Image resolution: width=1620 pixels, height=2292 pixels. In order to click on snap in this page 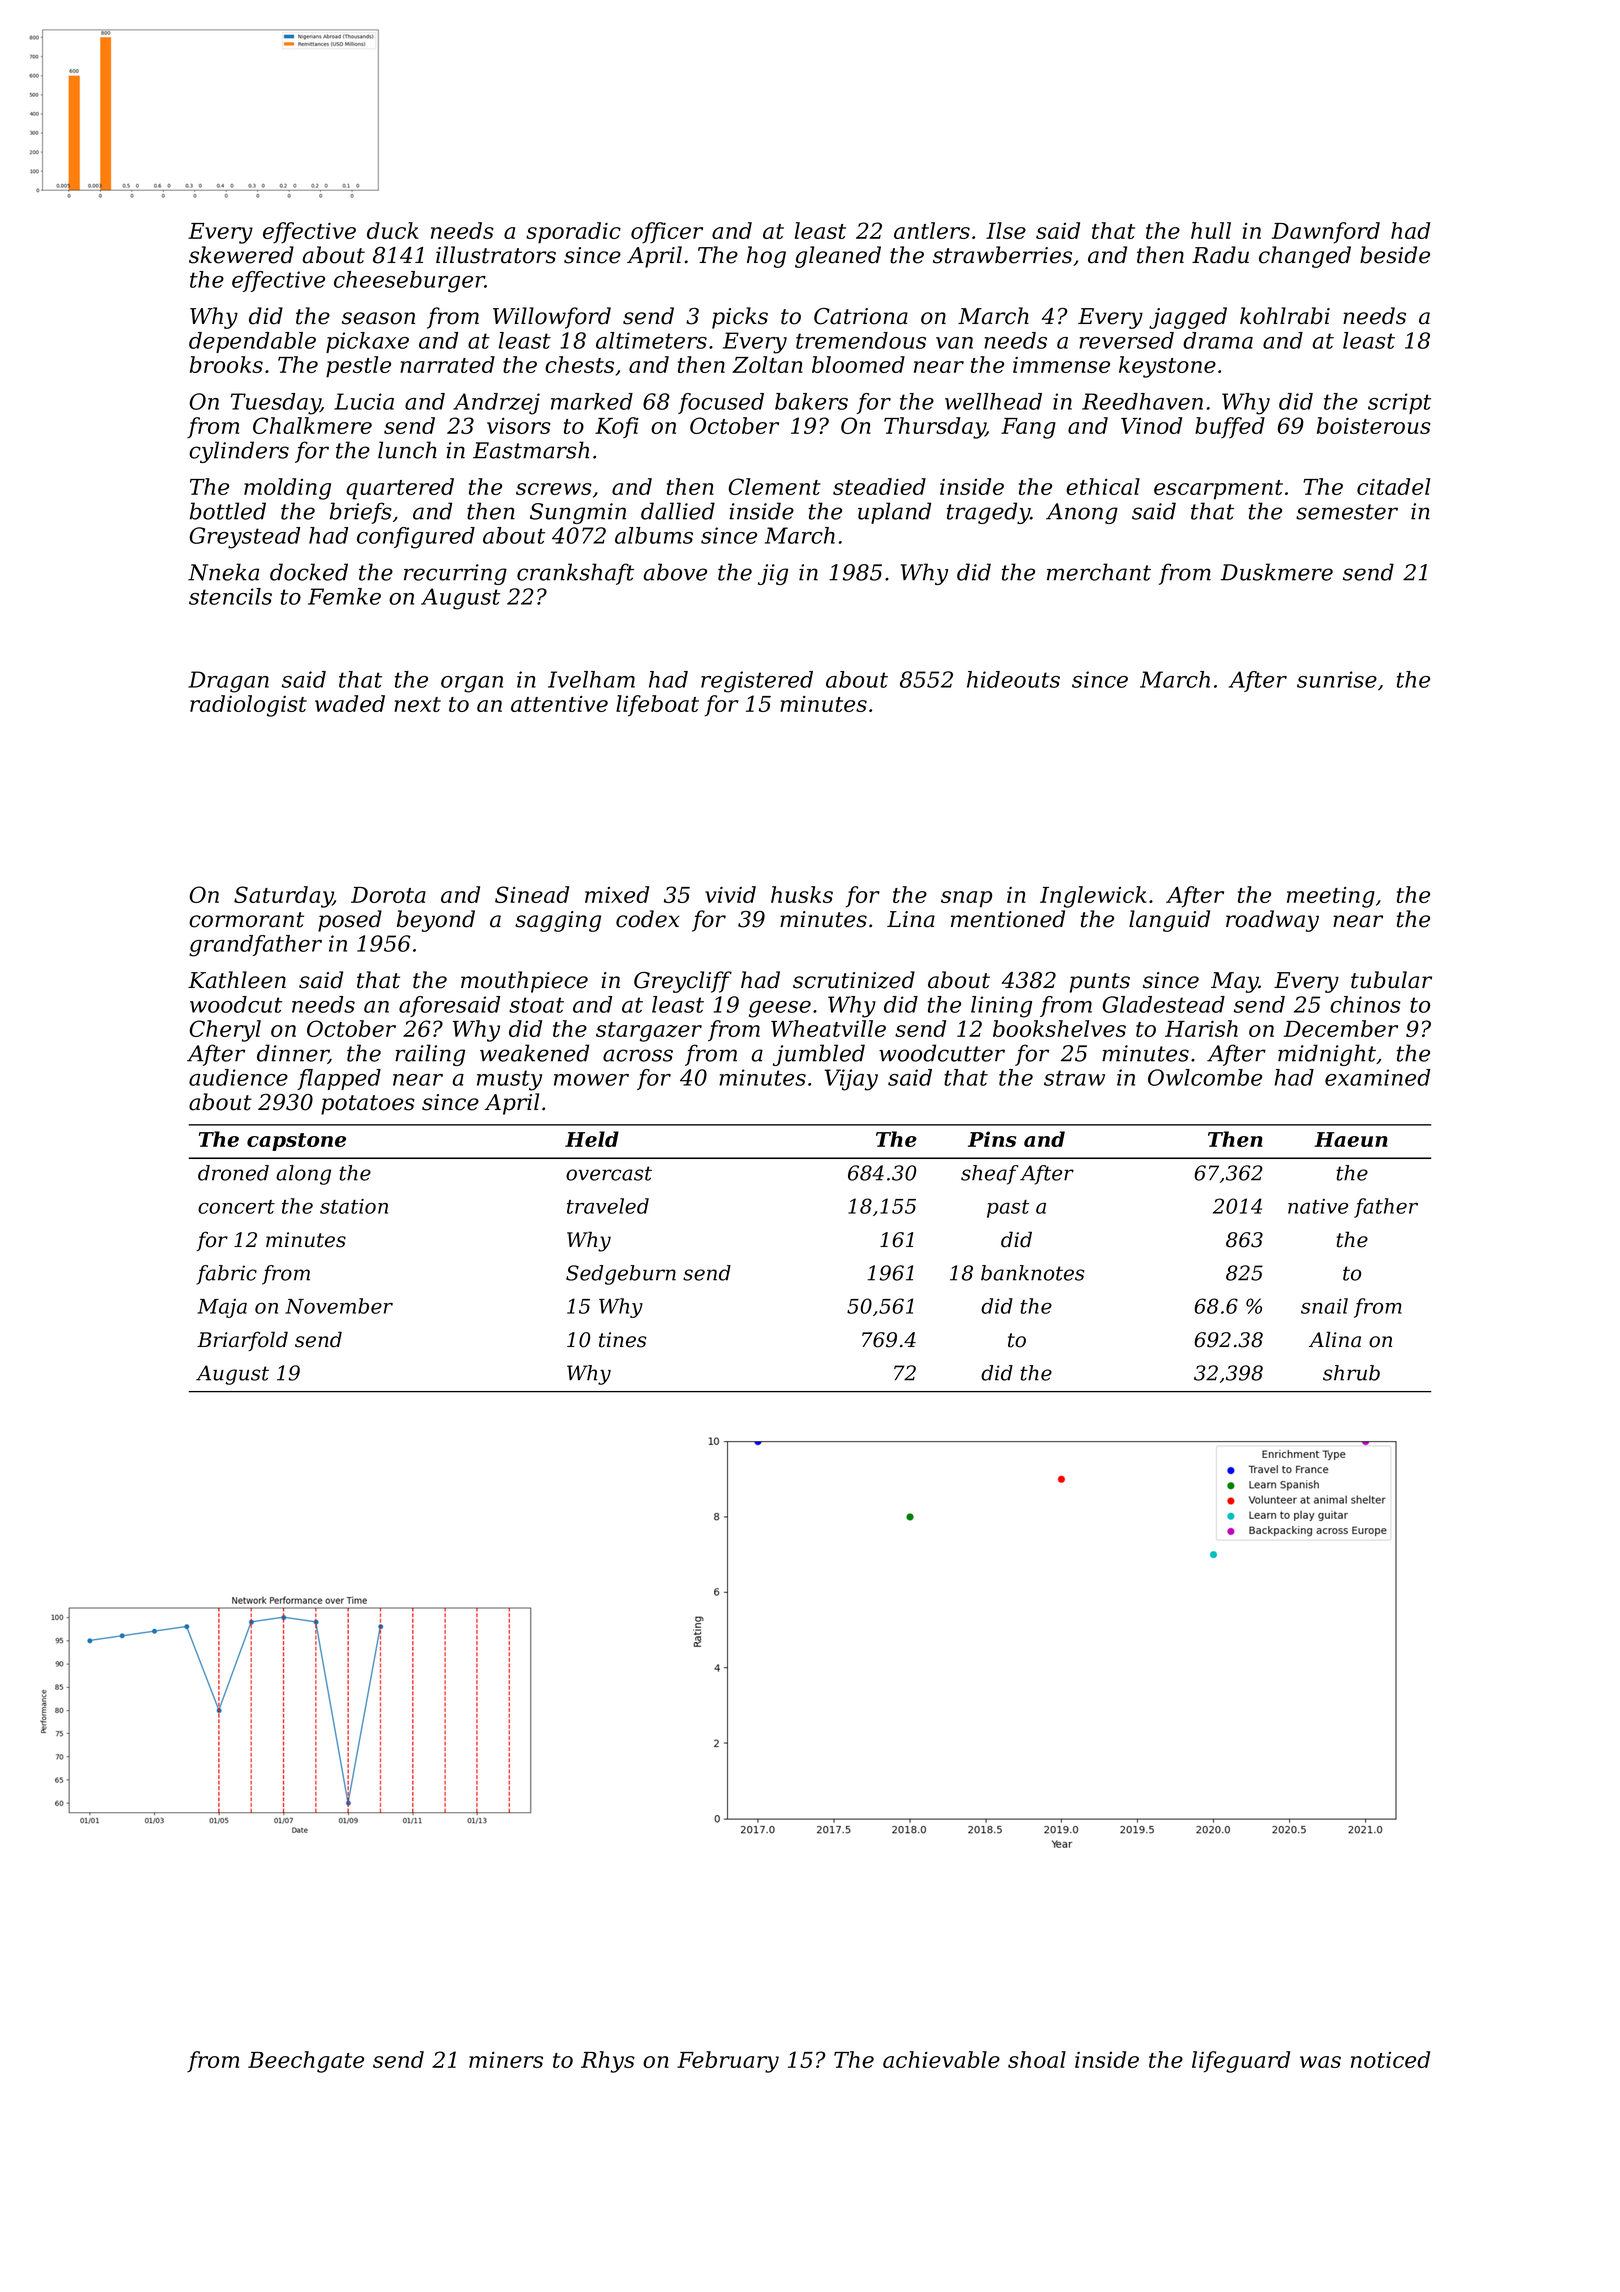, I will do `click(966, 899)`.
